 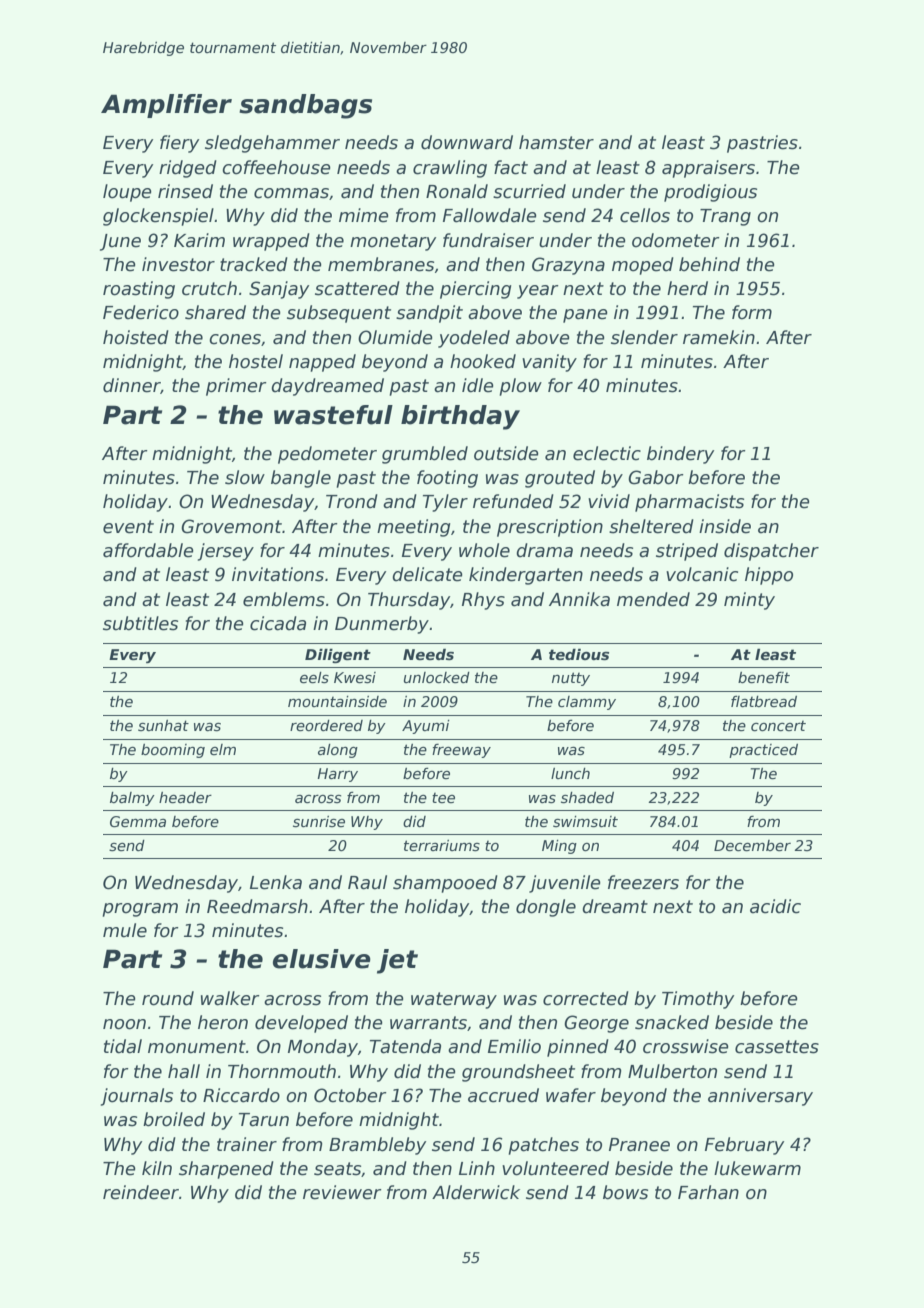 What do you see at coordinates (546, 908) in the screenshot?
I see `dongle` at bounding box center [546, 908].
